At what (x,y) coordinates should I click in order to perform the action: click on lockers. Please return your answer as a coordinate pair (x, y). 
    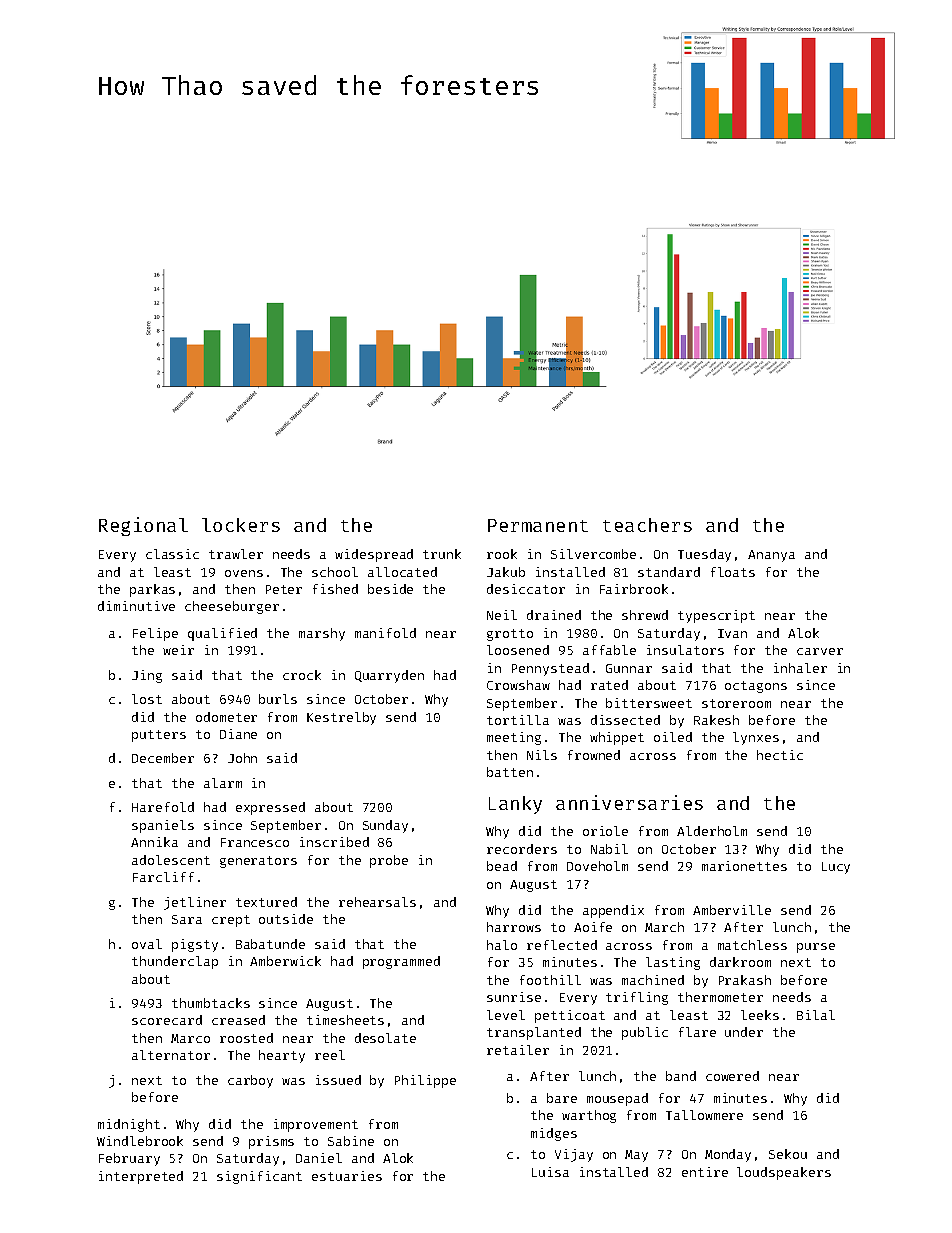
    Looking at the image, I should click on (241, 525).
